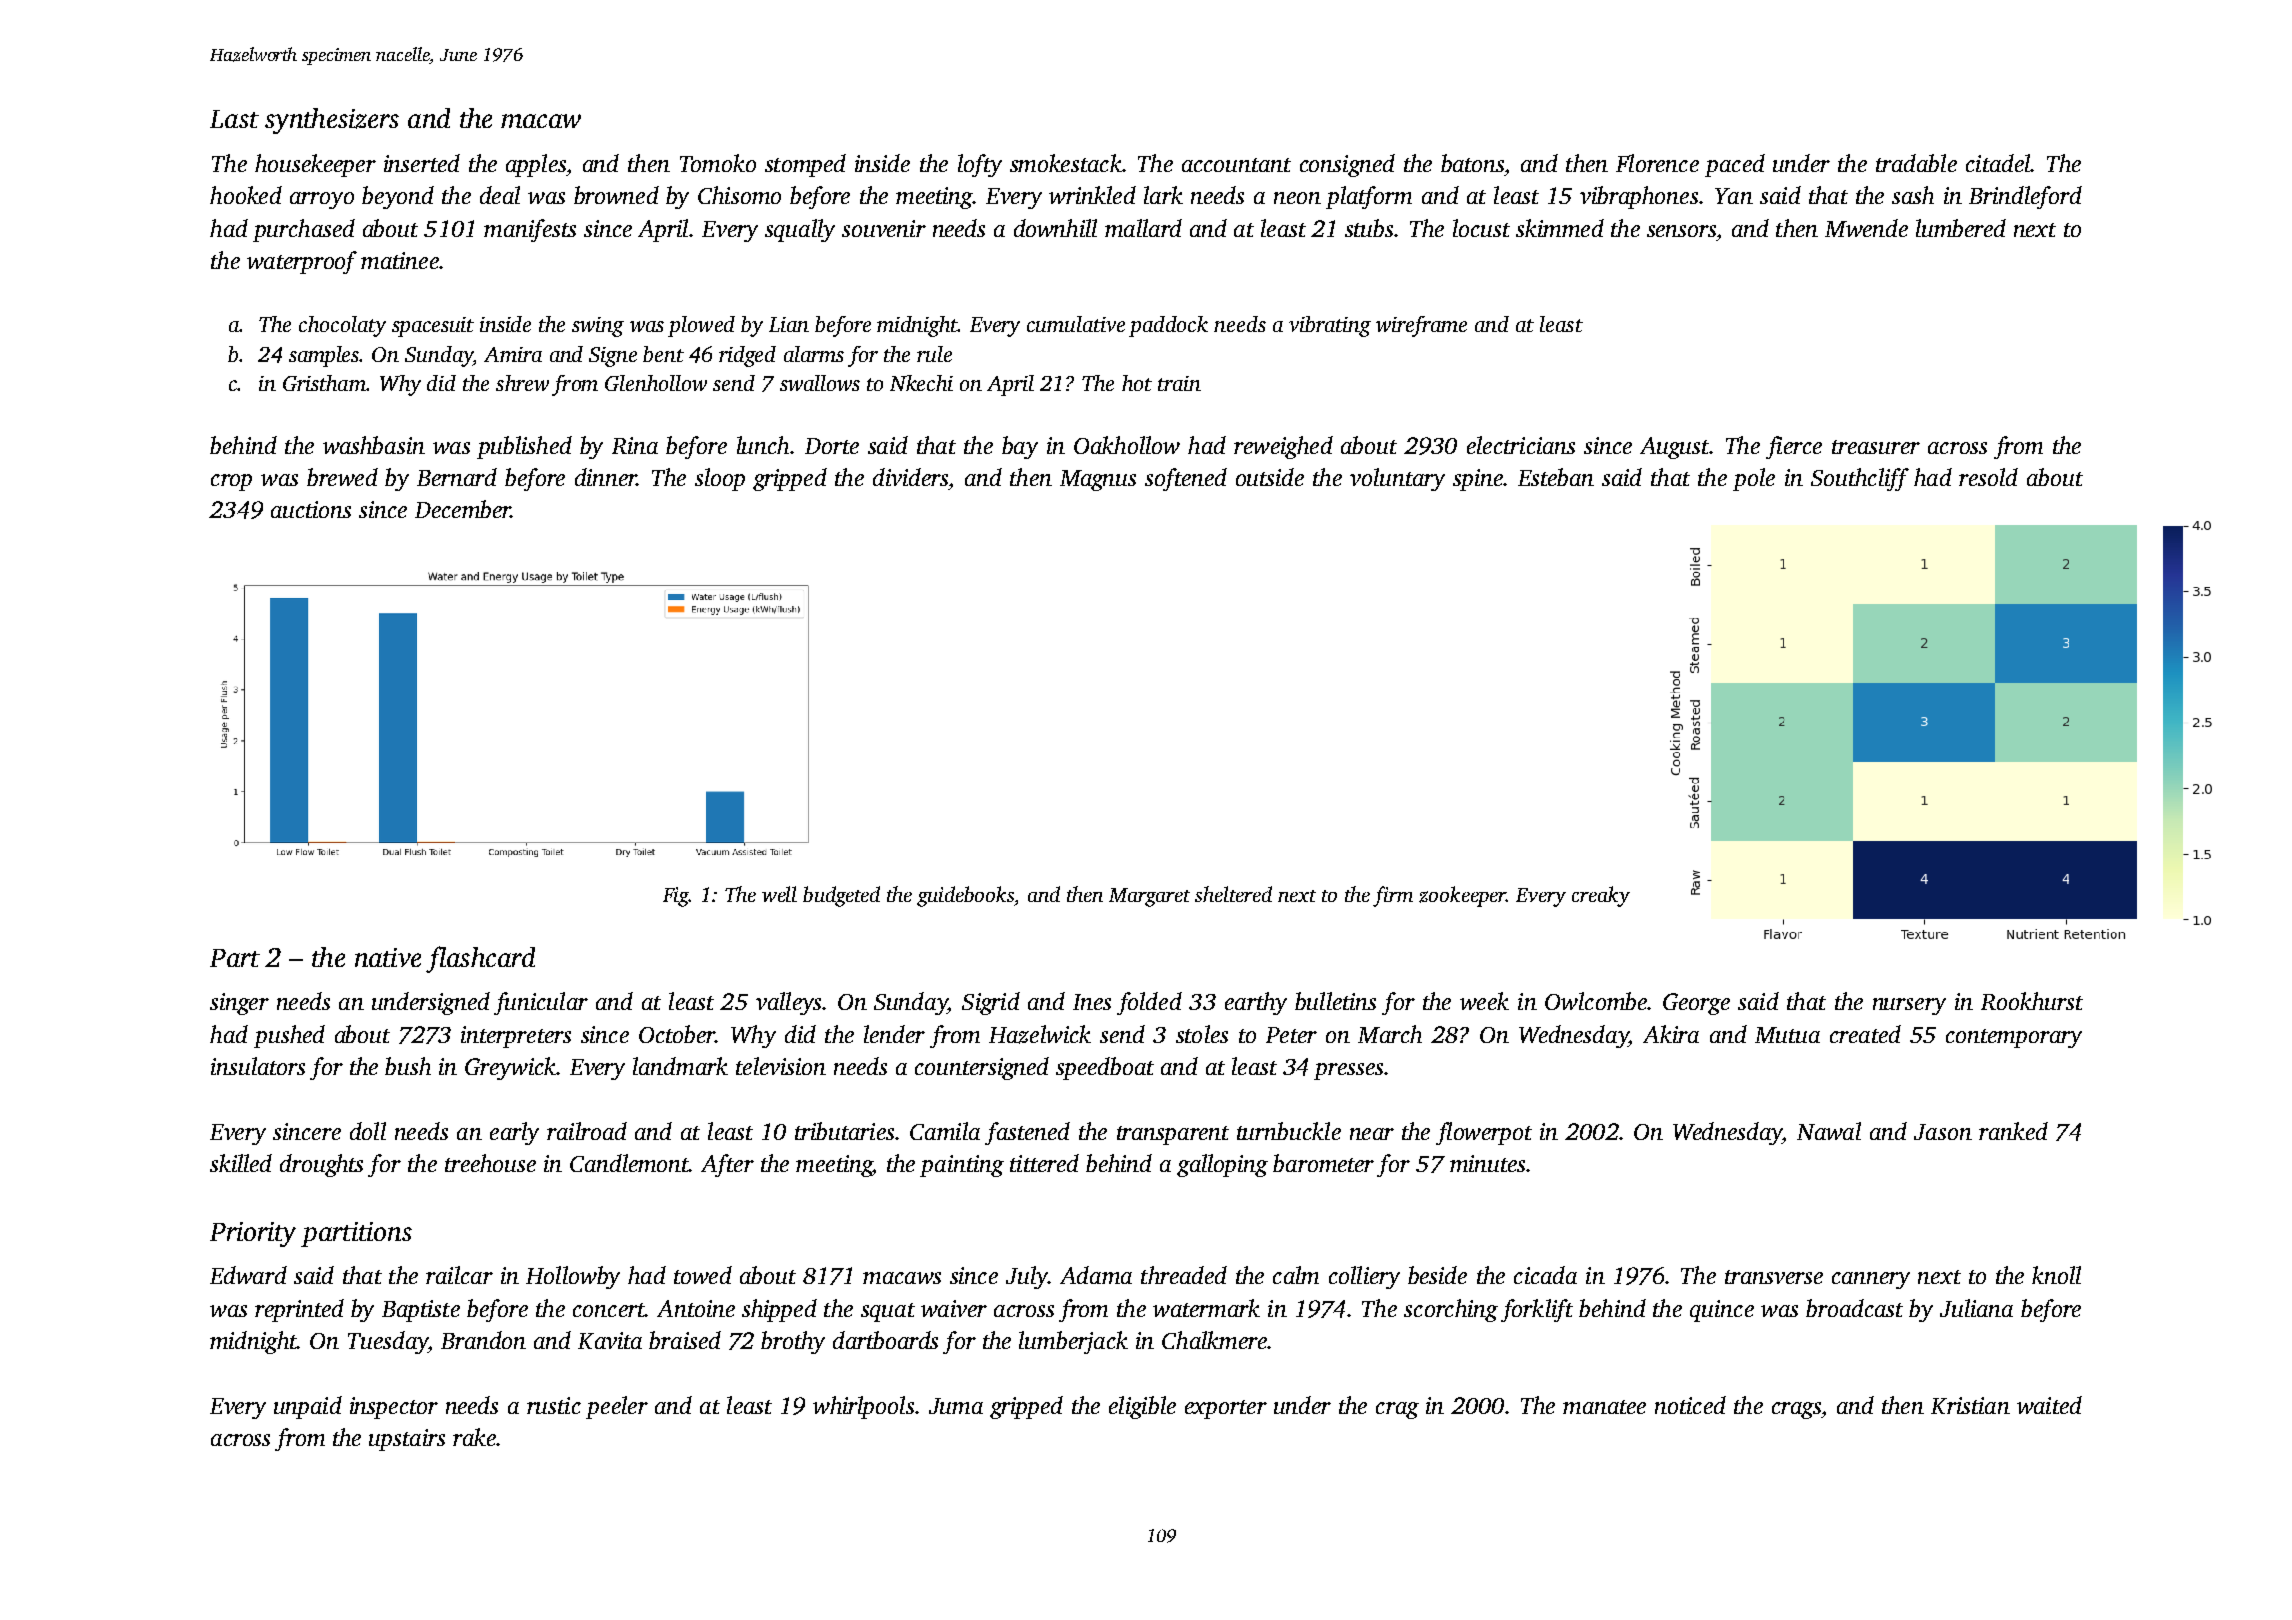 This screenshot has height=1620, width=2292. I want to click on upstairs, so click(407, 1440).
